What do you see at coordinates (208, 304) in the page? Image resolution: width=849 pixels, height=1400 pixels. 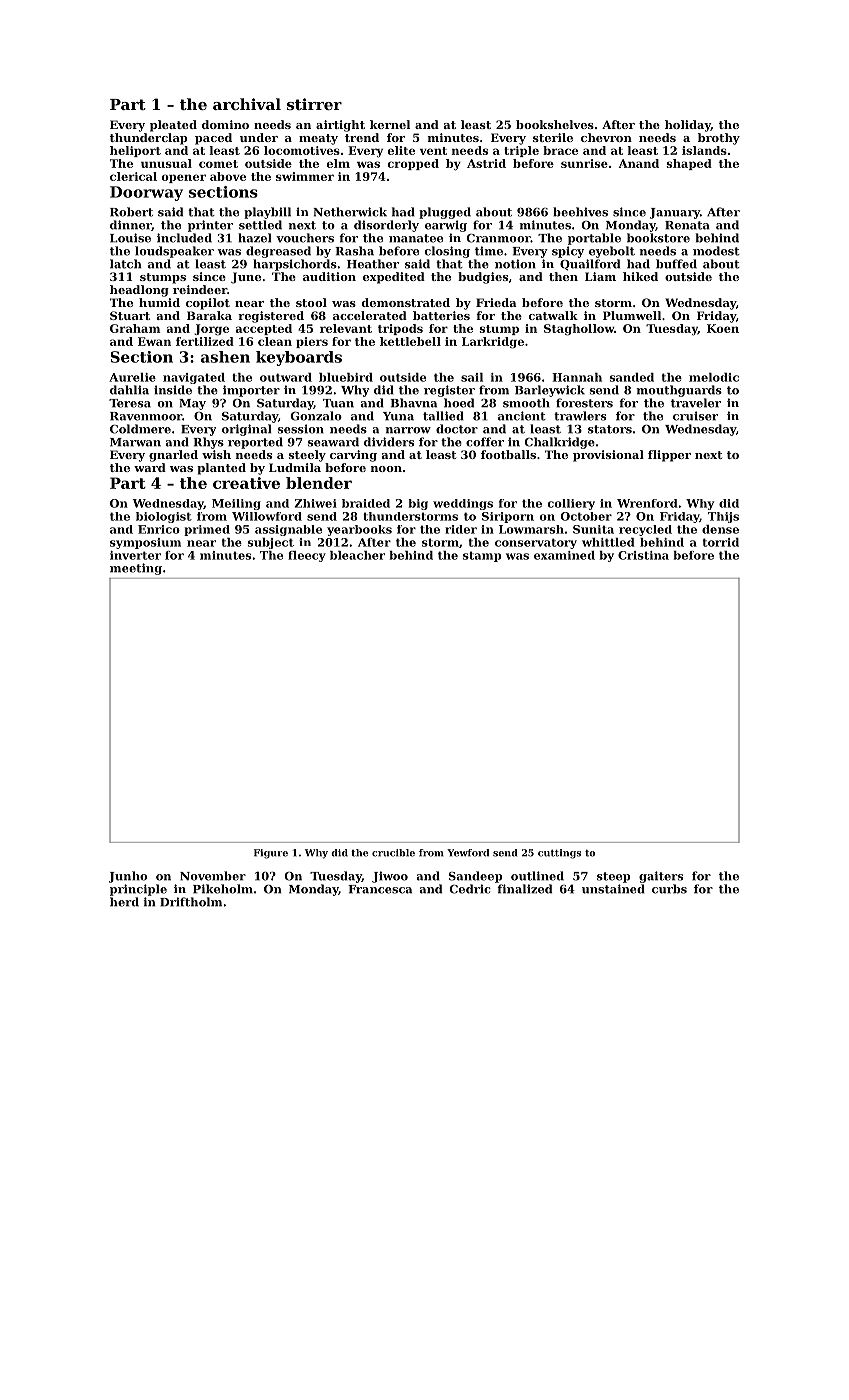 I see `copilot` at bounding box center [208, 304].
